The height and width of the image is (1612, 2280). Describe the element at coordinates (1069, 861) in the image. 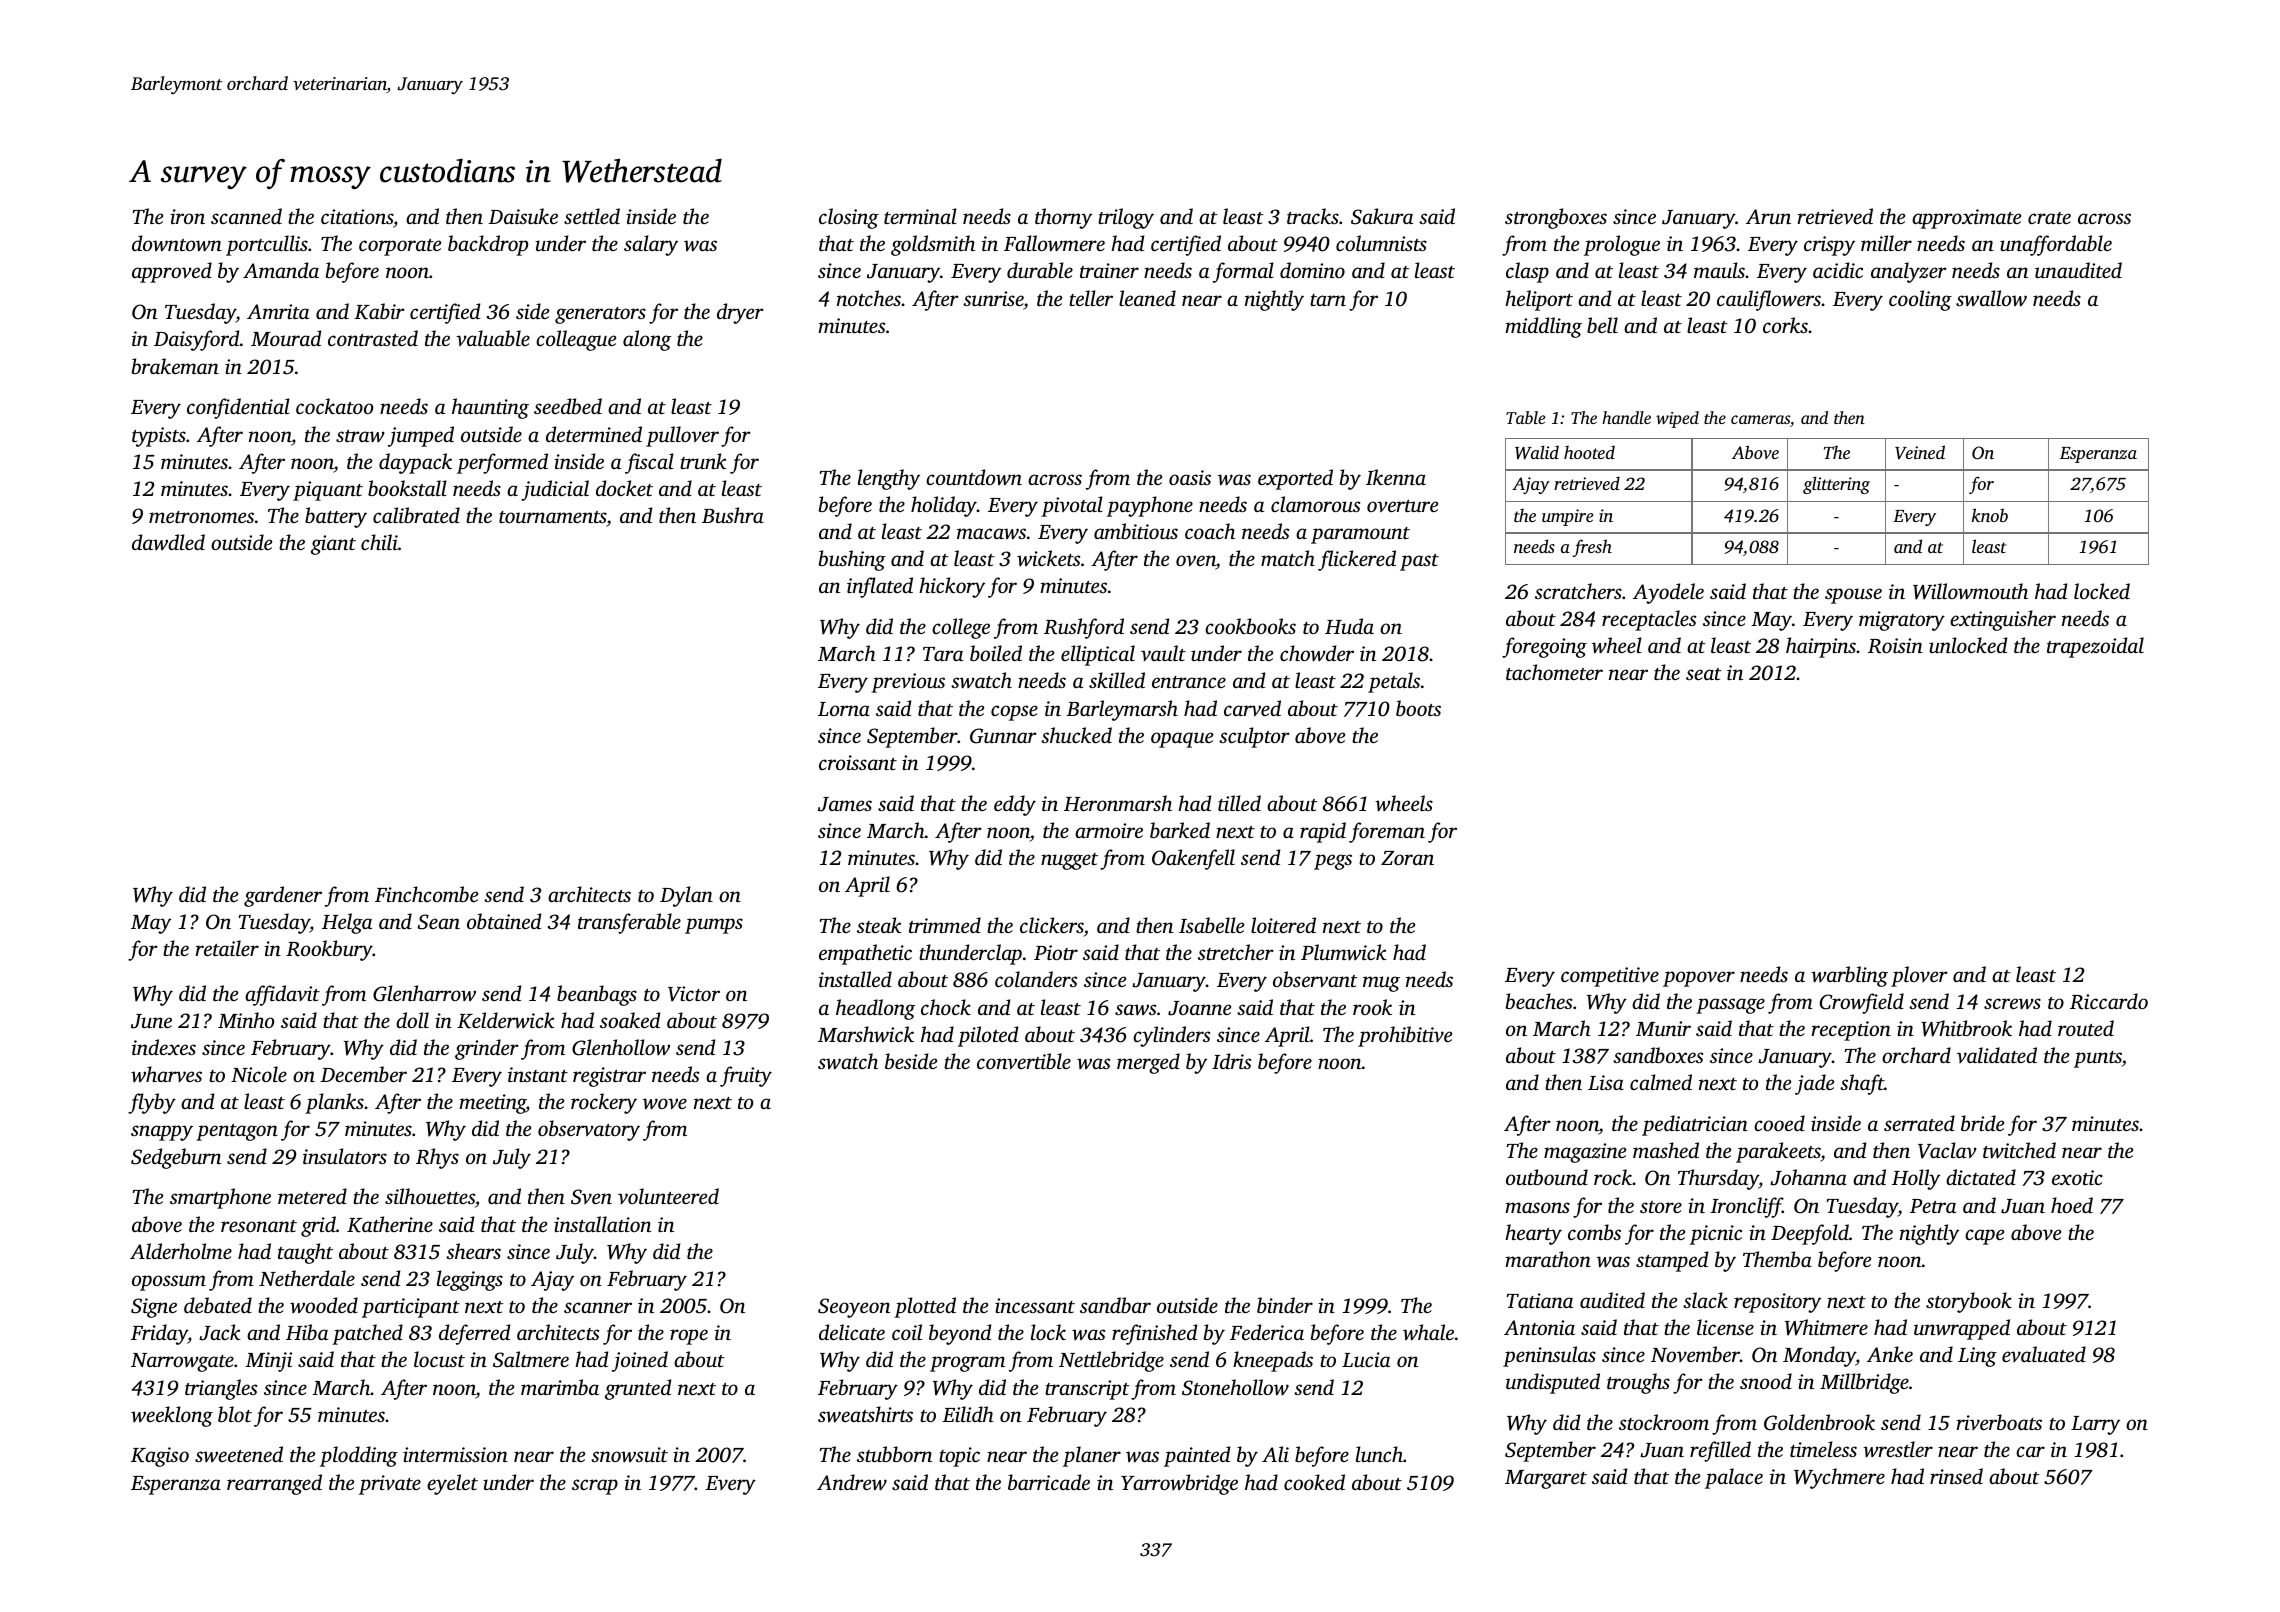

I see `nugget` at that location.
